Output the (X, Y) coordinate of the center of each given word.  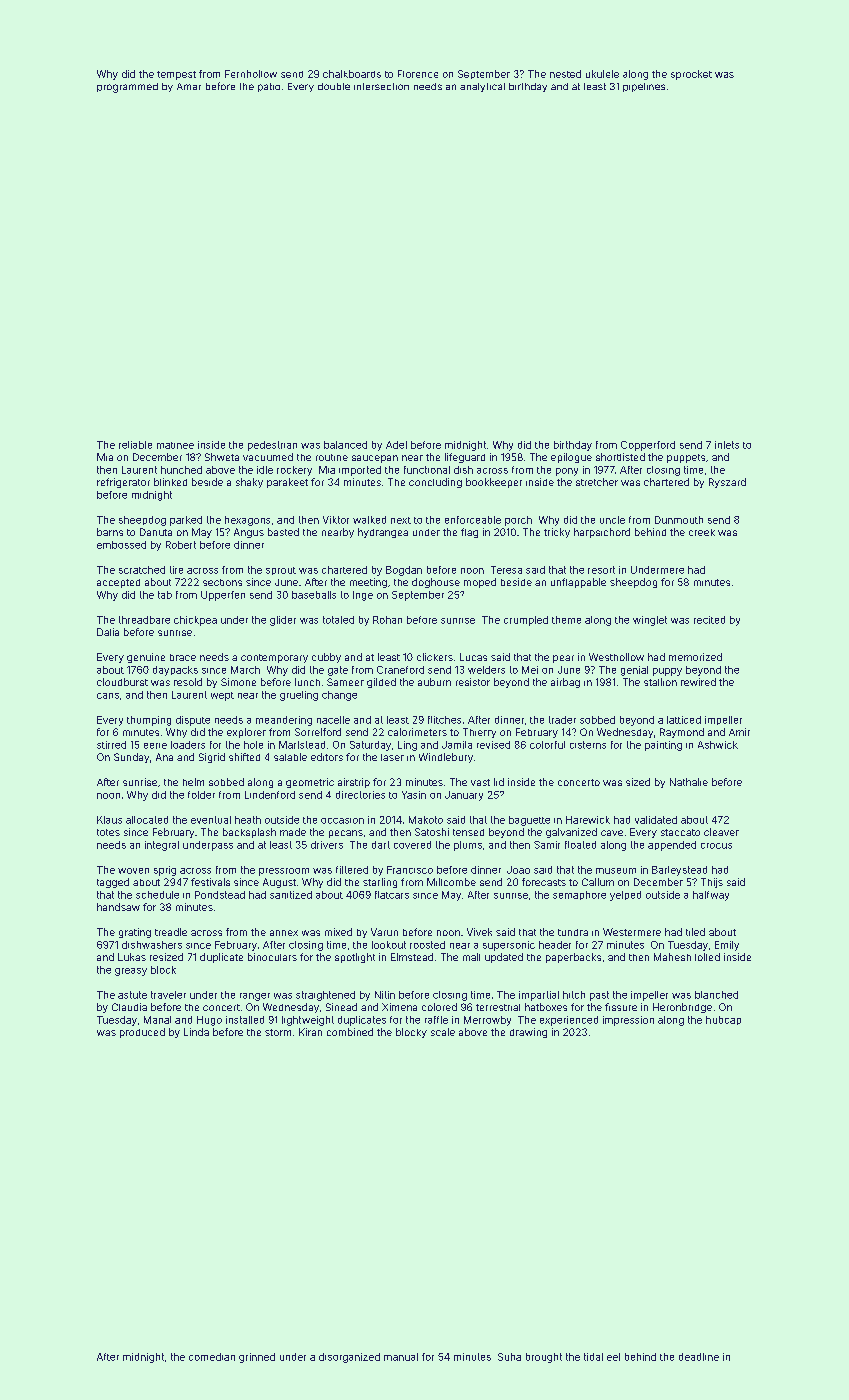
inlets (727, 445)
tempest (176, 75)
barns (110, 532)
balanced (345, 445)
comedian (212, 1357)
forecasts (544, 882)
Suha (509, 1357)
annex (284, 933)
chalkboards (352, 74)
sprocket (691, 75)
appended (672, 846)
